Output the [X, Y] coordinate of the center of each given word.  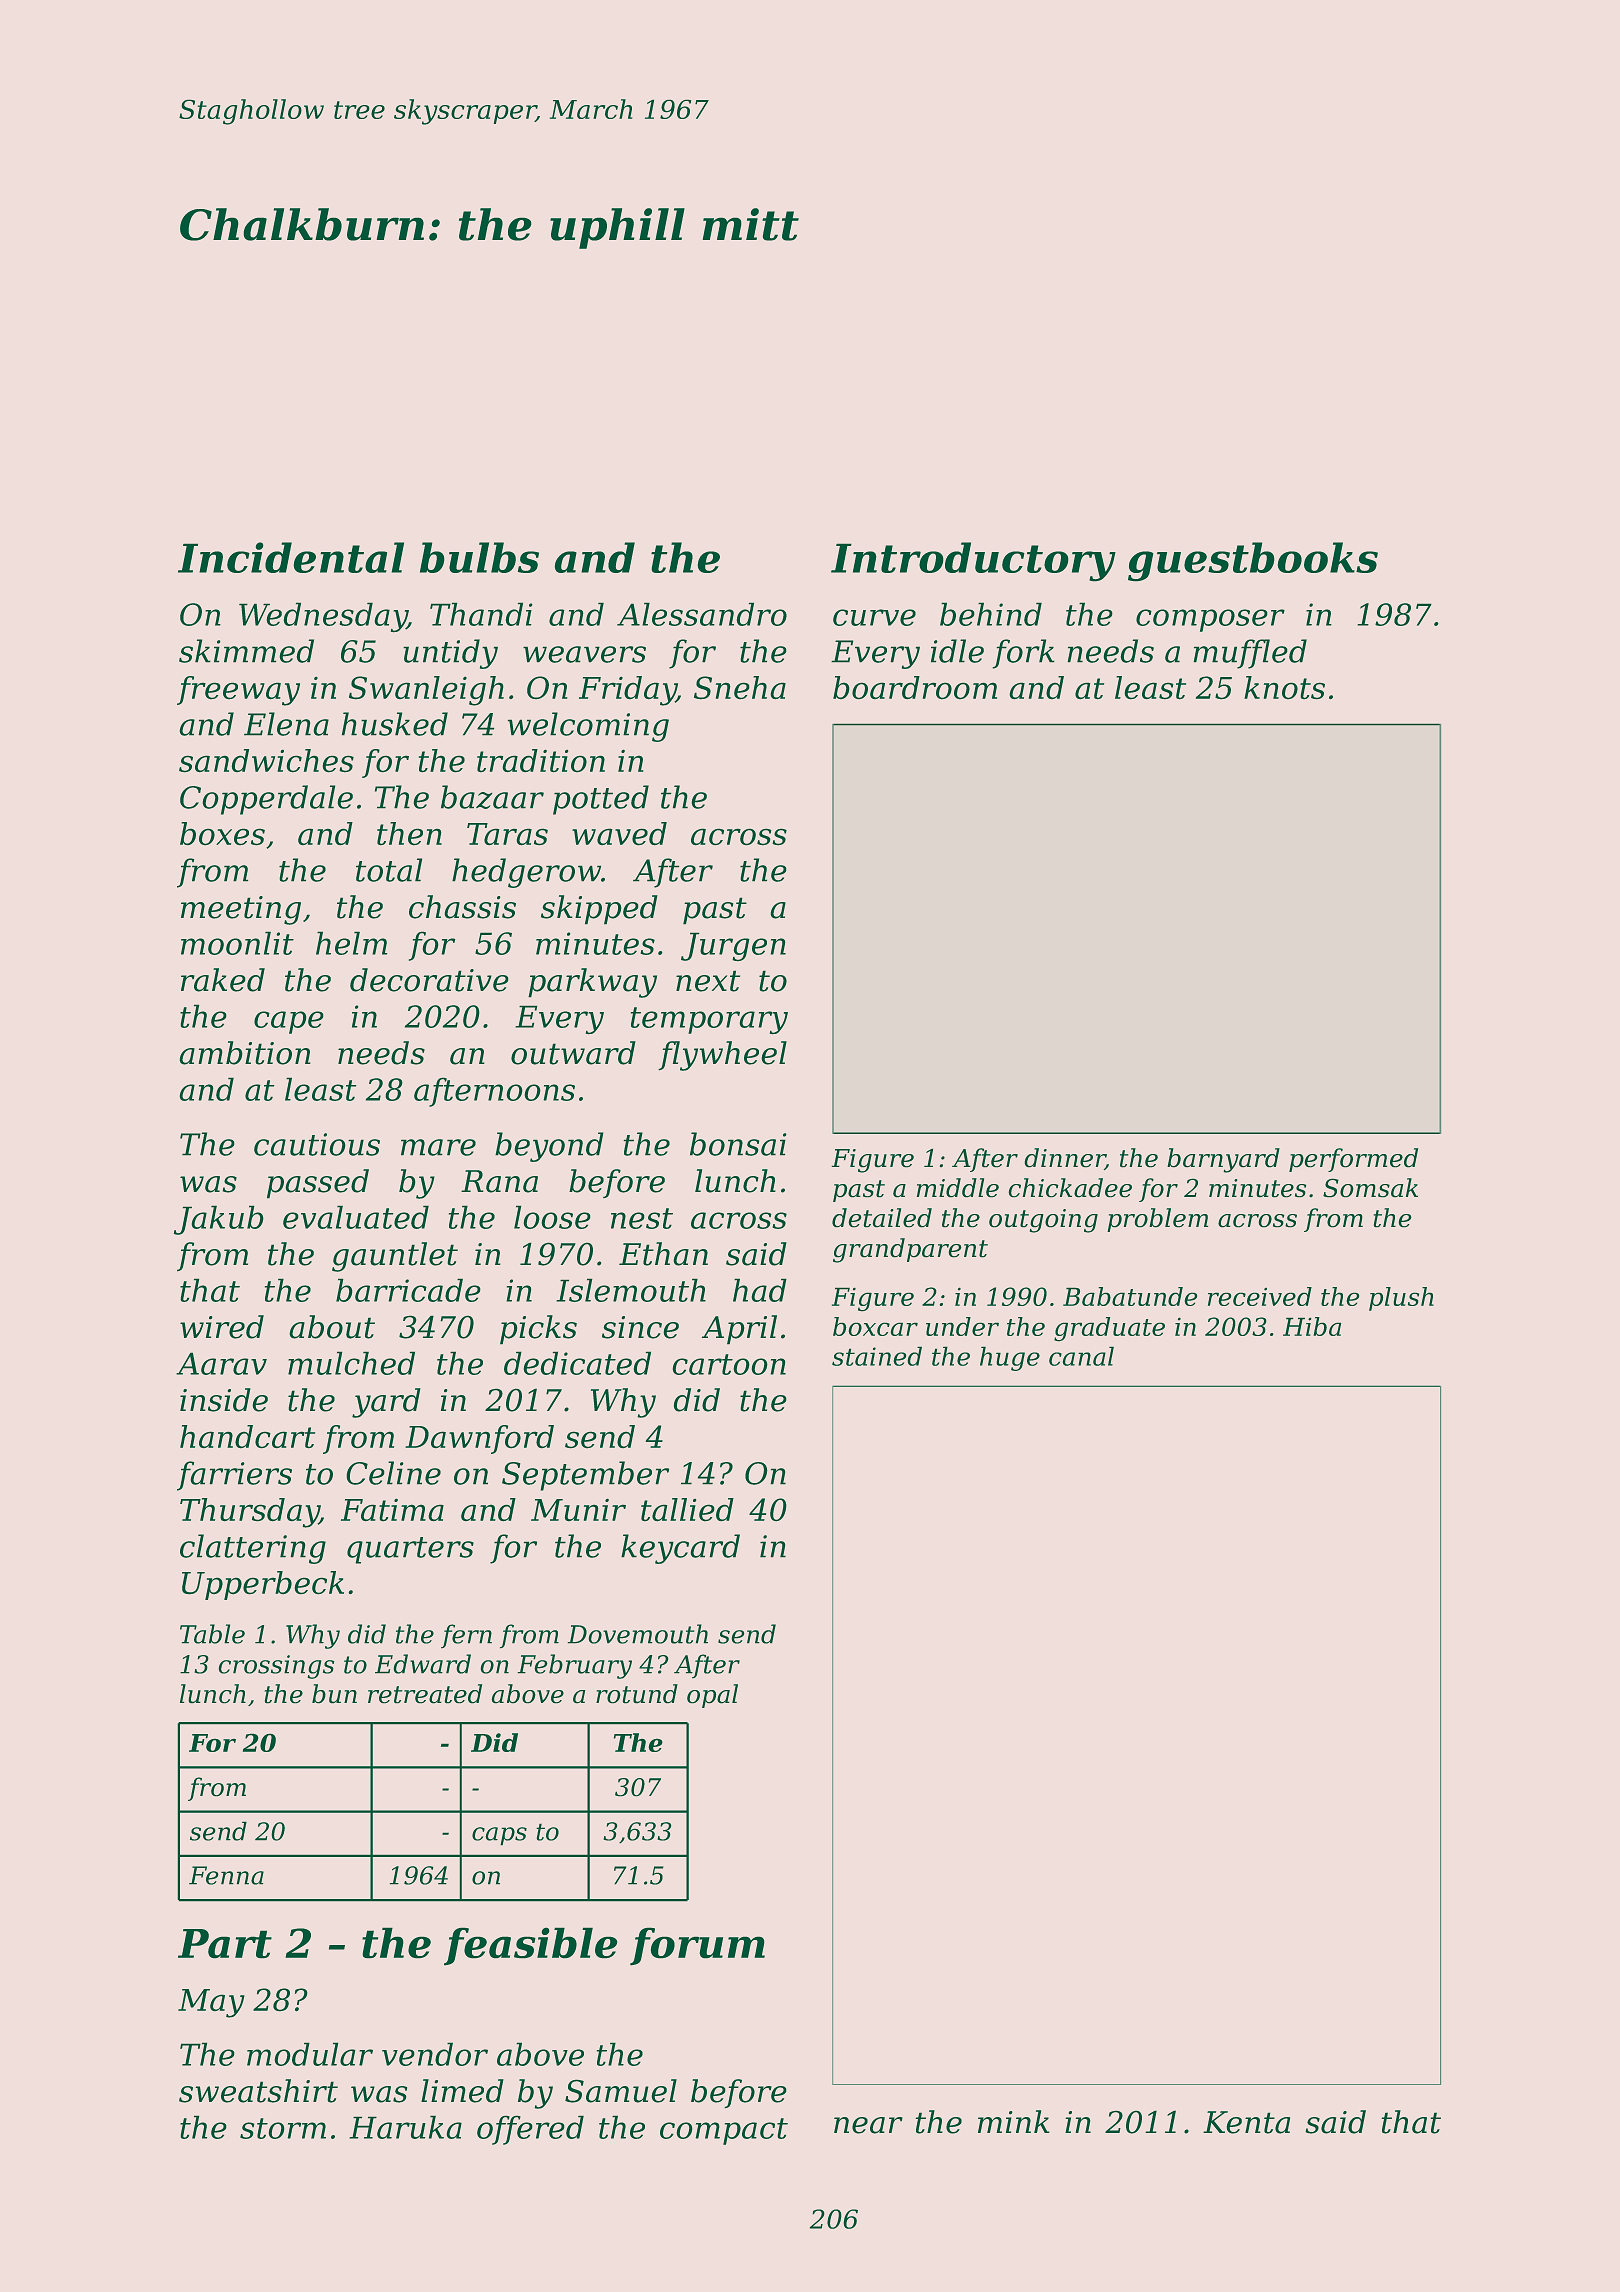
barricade [408, 1290]
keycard [680, 1549]
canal [1081, 1356]
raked [223, 980]
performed [1353, 1160]
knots [1284, 688]
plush [1401, 1299]
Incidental [291, 557]
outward [573, 1053]
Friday [627, 691]
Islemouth [631, 1290]
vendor [435, 2054]
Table [212, 1634]
